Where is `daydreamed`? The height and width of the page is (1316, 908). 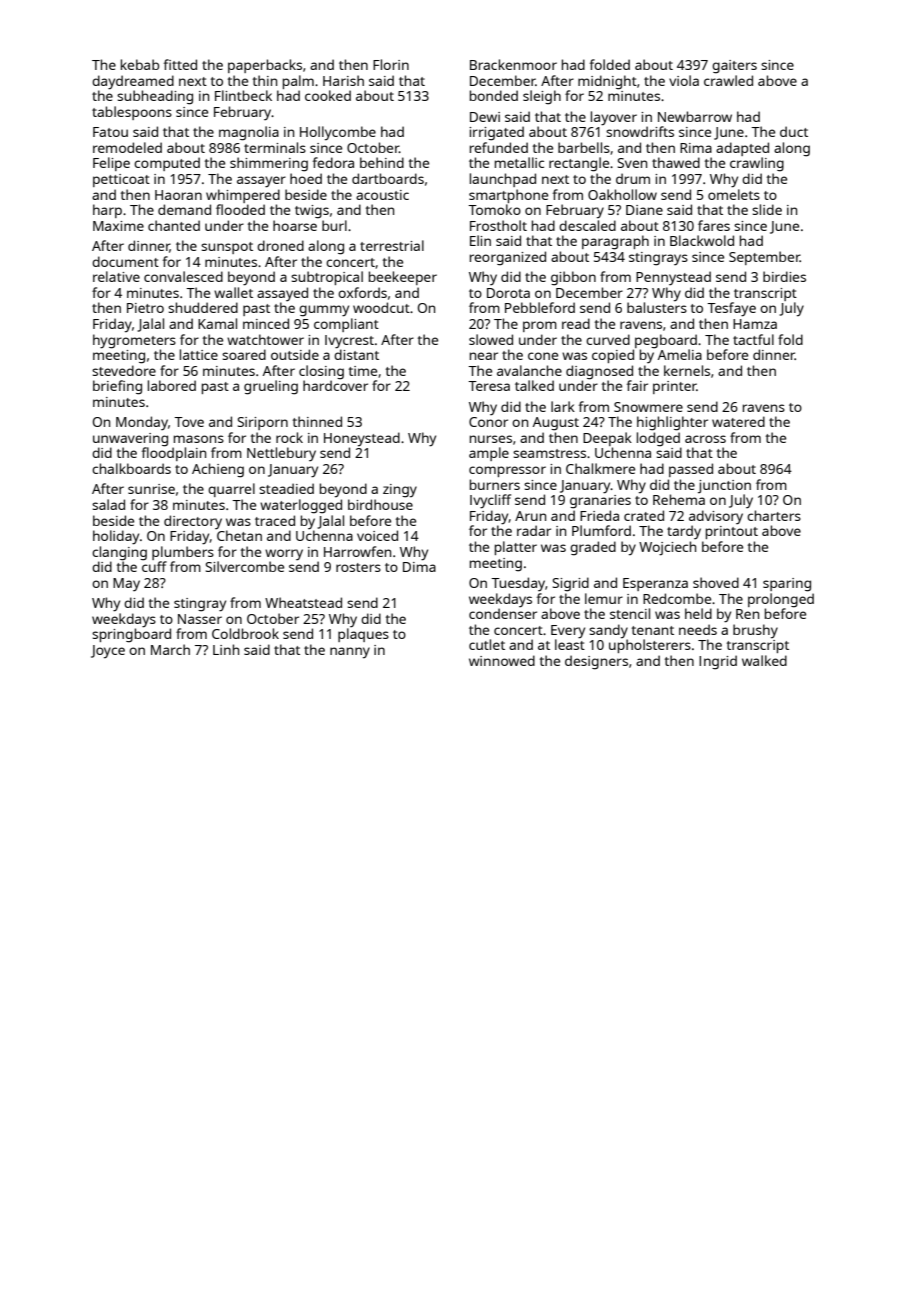
daydreamed is located at coordinates (133, 82).
